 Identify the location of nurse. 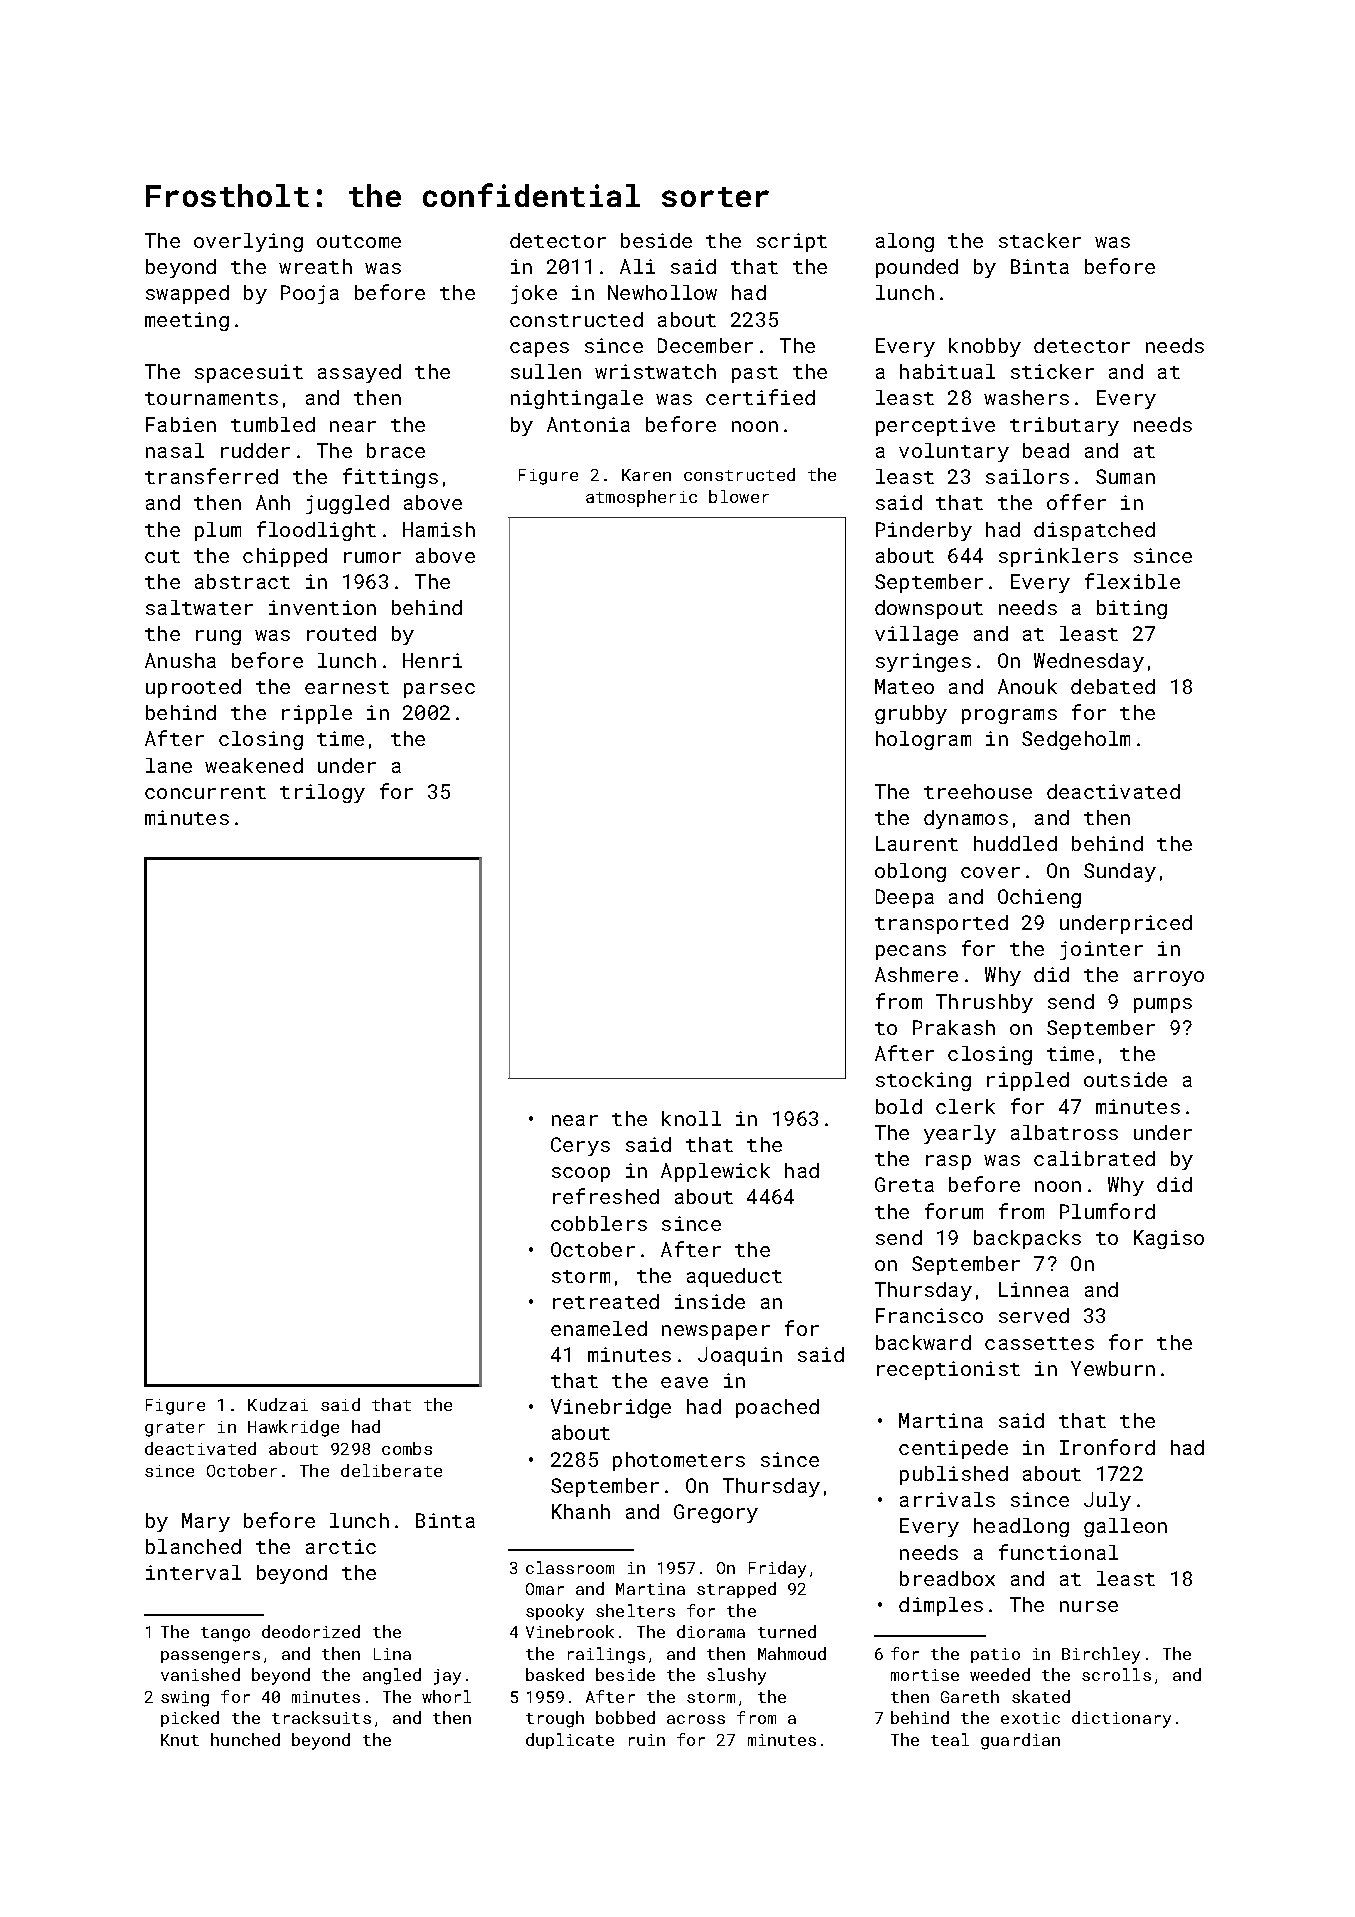
(1089, 1606).
